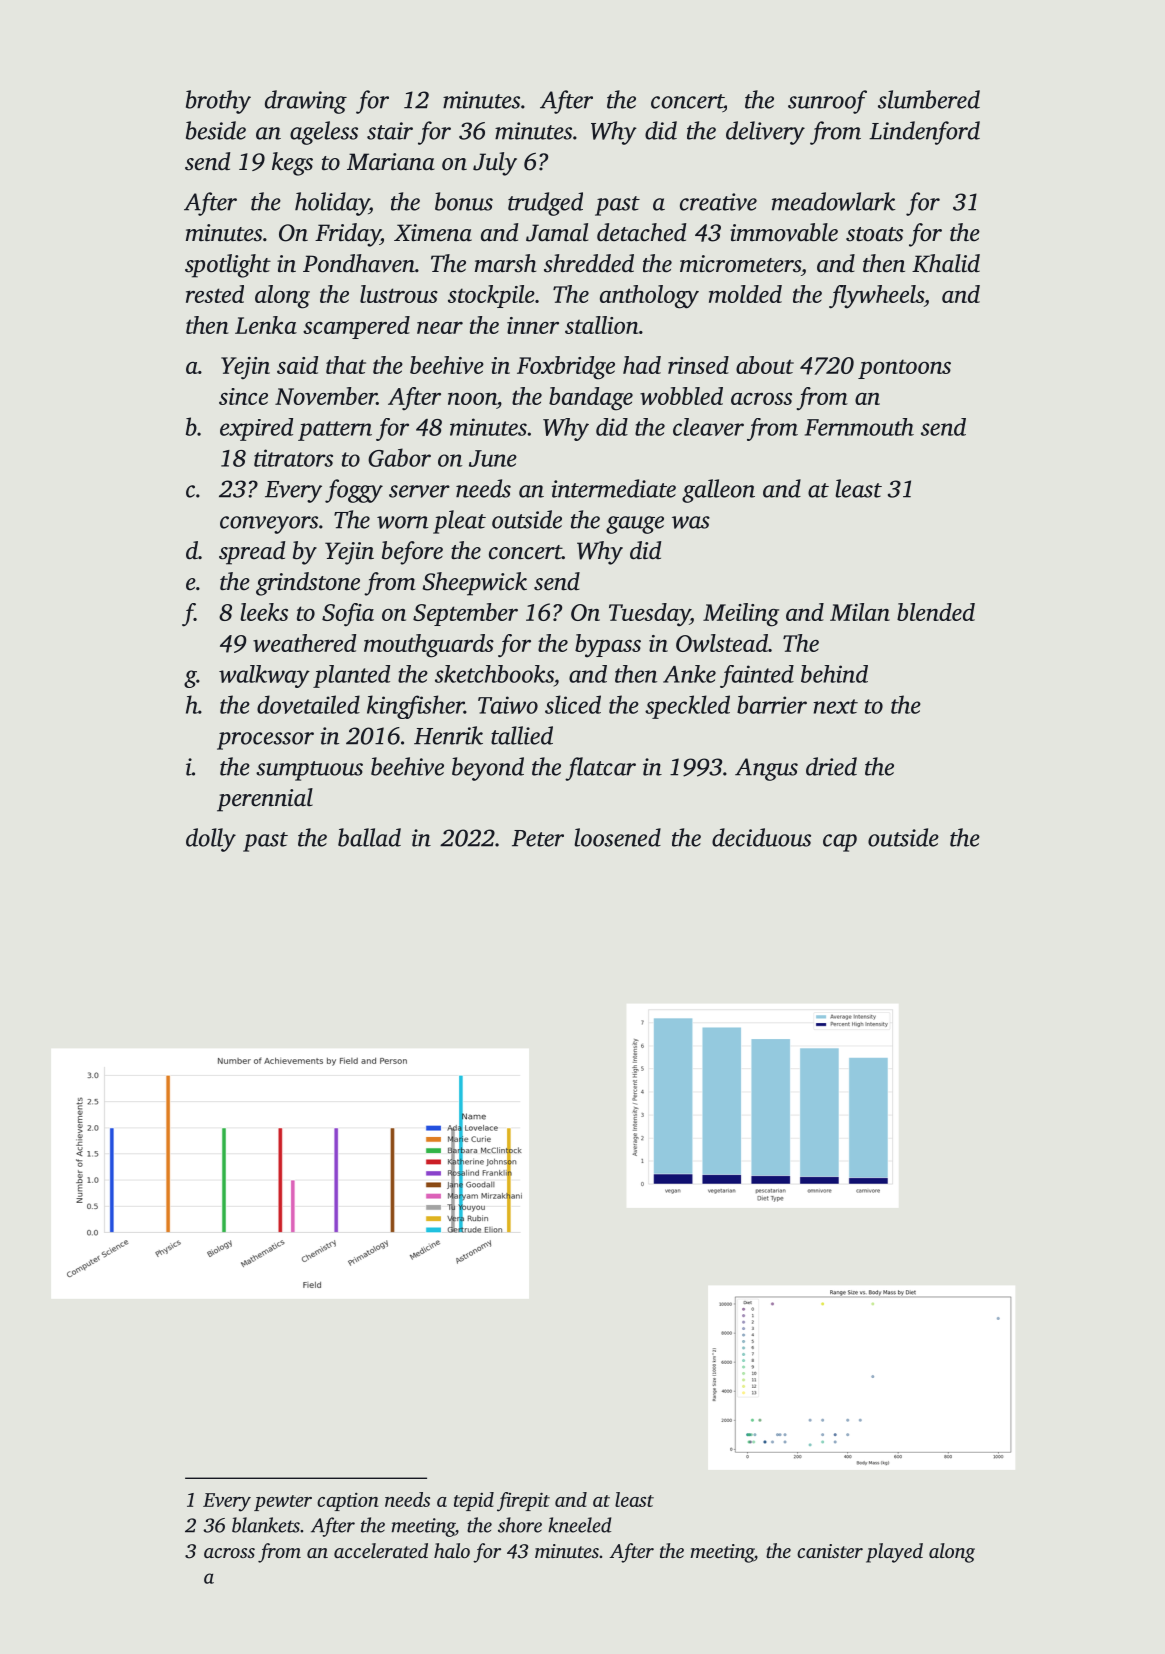 This screenshot has width=1165, height=1654. Describe the element at coordinates (924, 133) in the screenshot. I see `Lindenford` at that location.
